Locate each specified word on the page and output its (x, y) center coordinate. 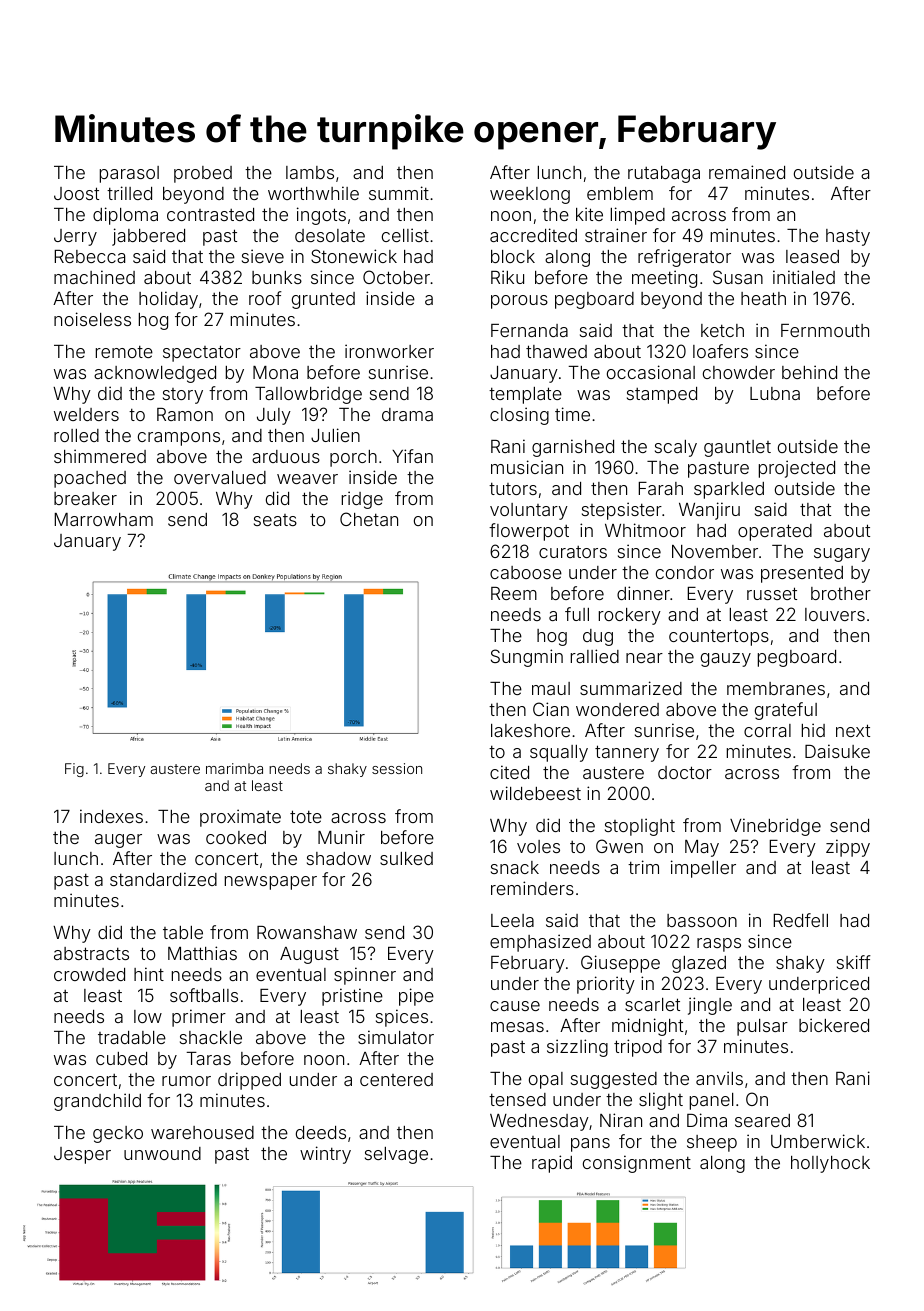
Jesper (82, 1155)
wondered (617, 709)
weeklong (530, 195)
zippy (848, 848)
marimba (234, 768)
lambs (310, 172)
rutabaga (664, 174)
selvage (396, 1155)
